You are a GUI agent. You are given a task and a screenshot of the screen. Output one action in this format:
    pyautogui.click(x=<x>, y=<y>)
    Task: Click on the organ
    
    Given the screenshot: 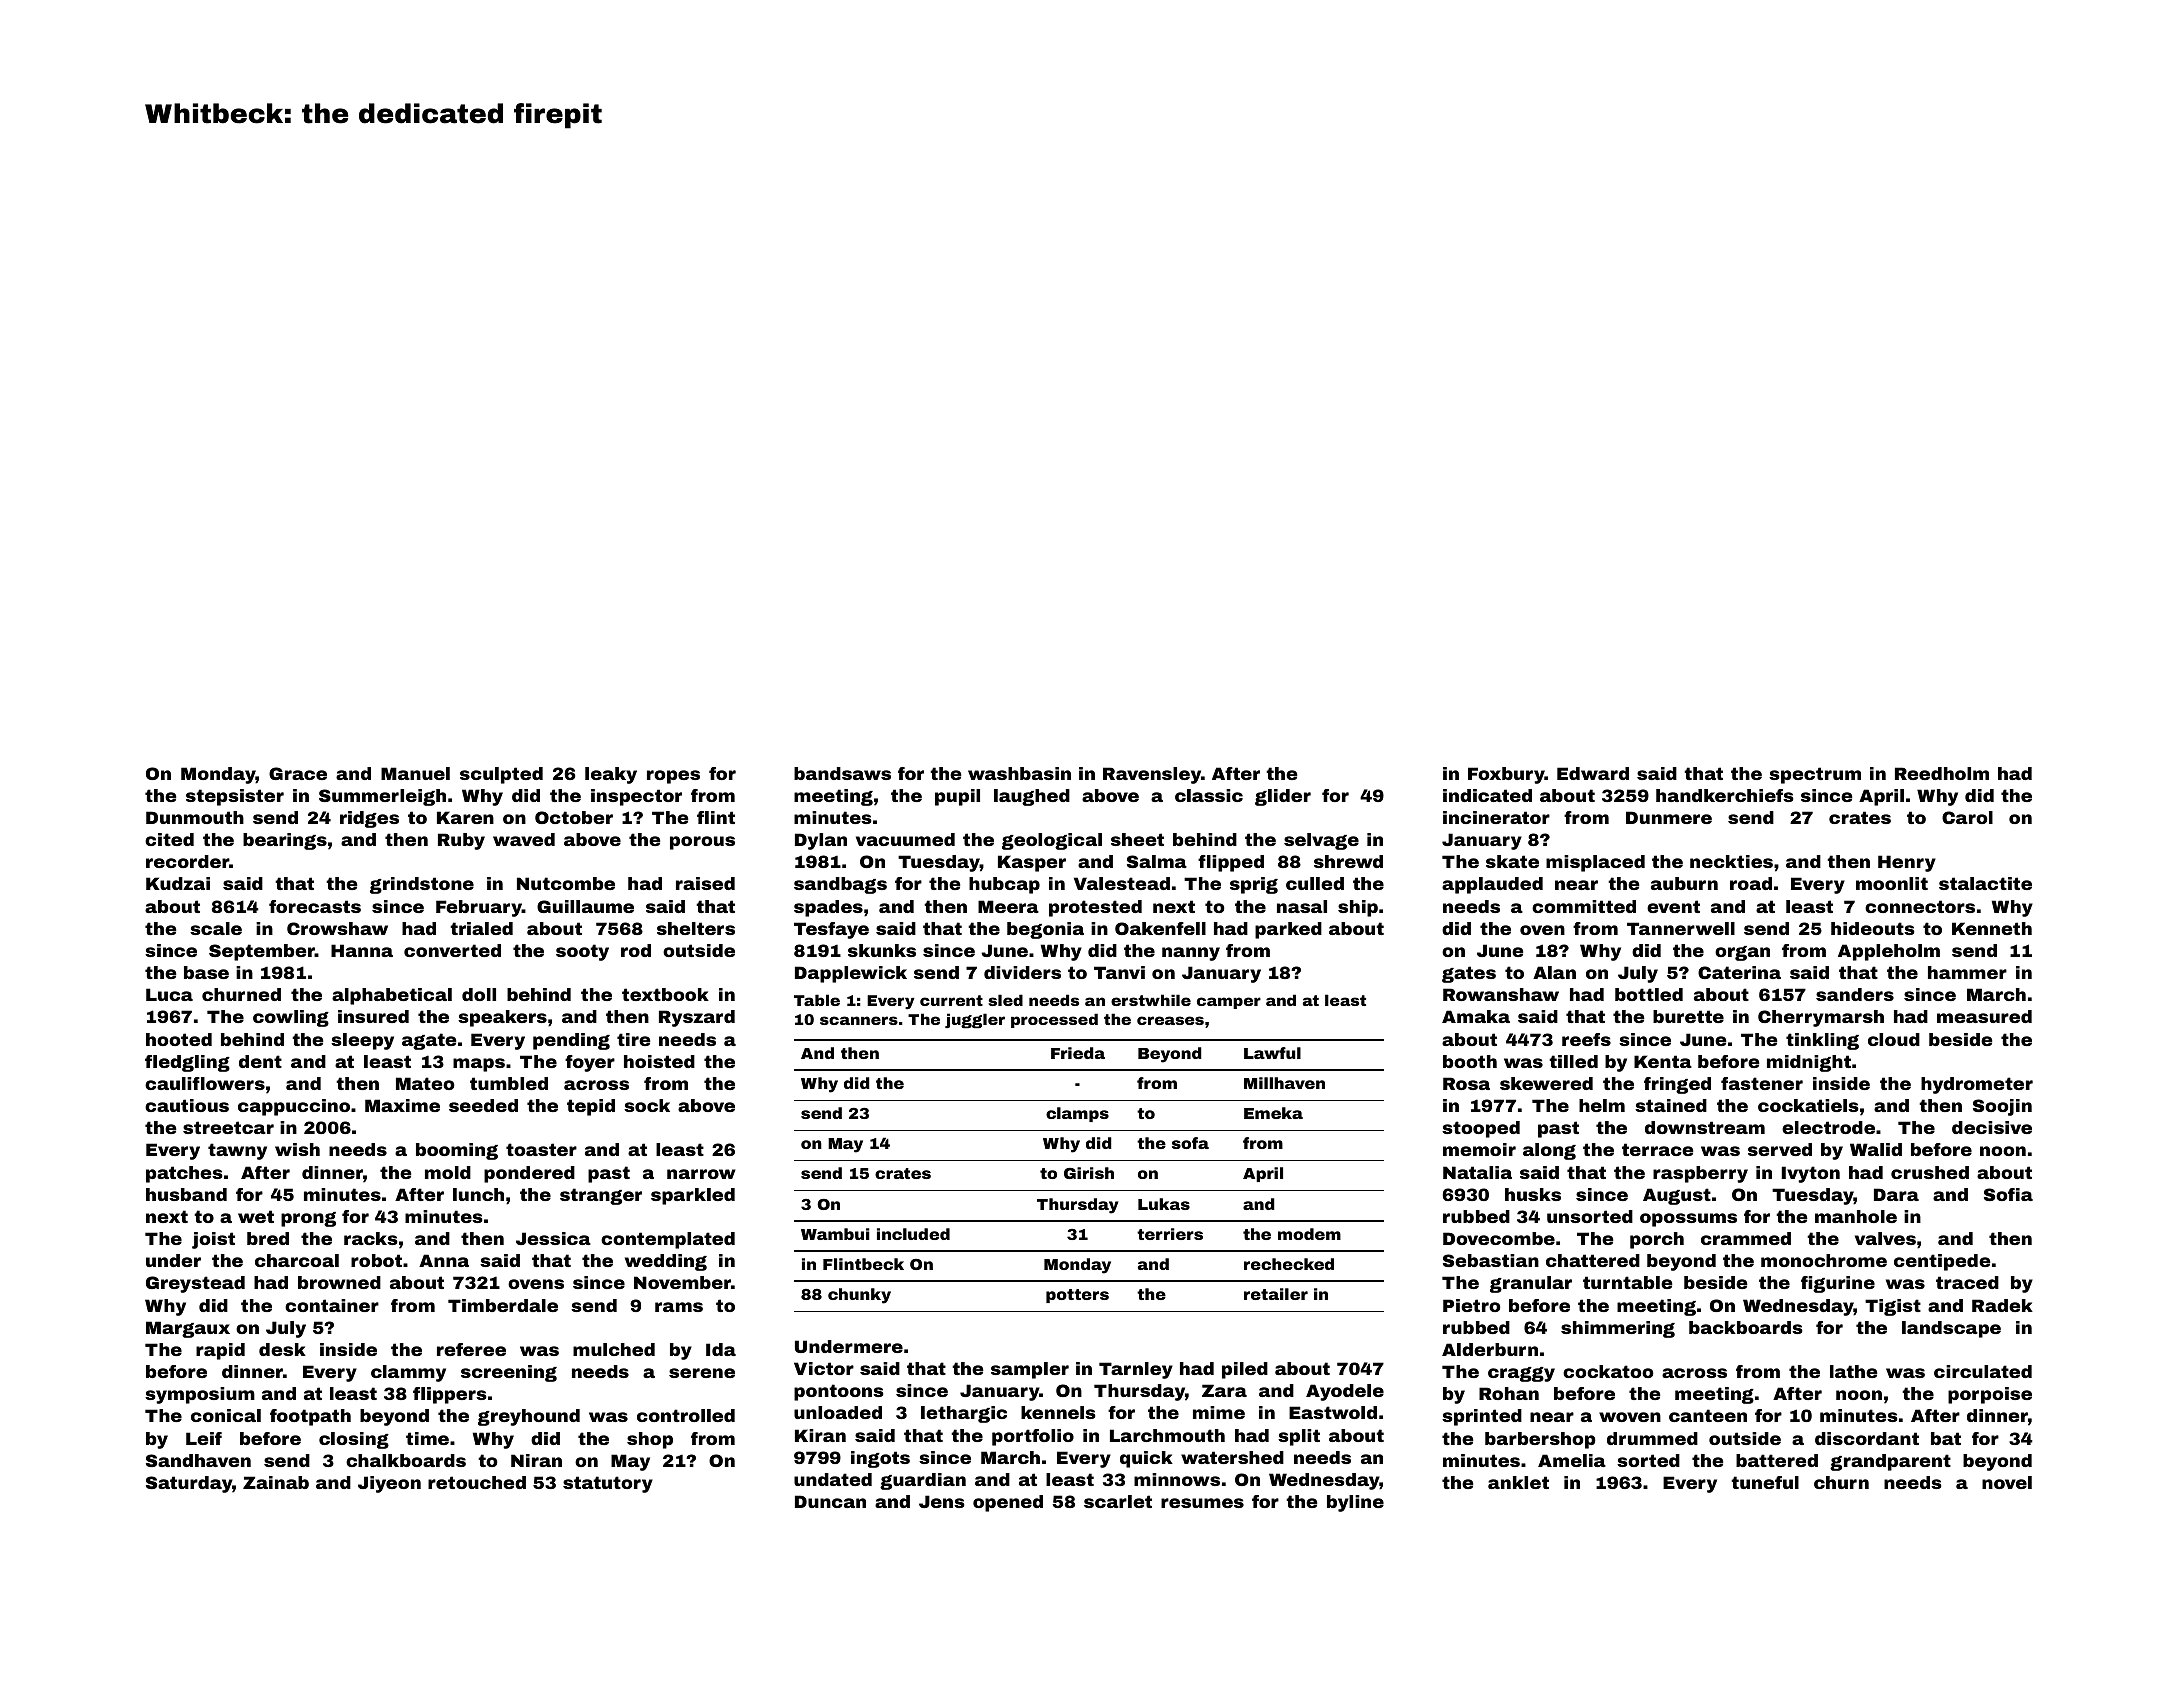 What is the action you would take?
    pyautogui.click(x=1742, y=953)
